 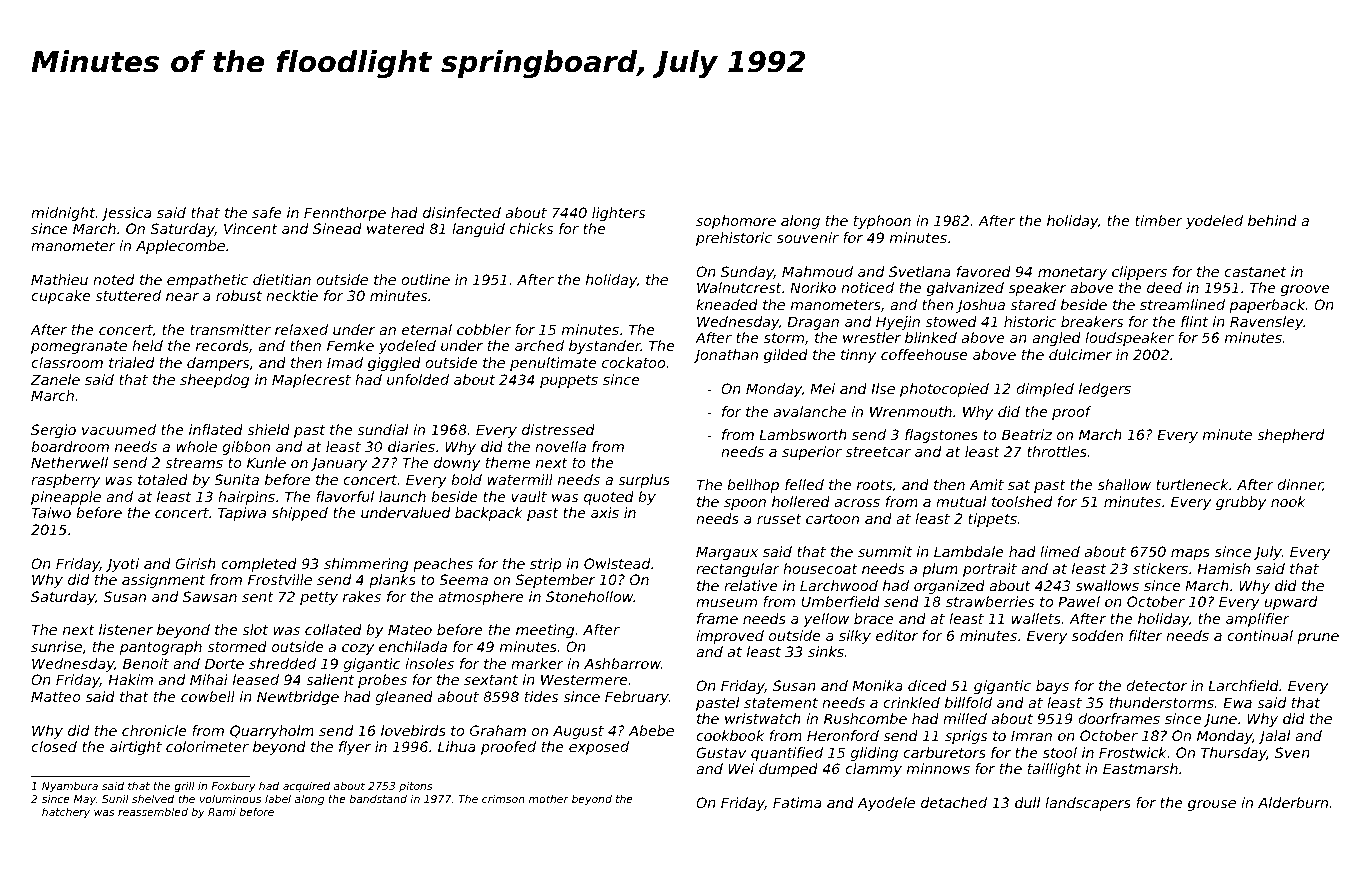 What do you see at coordinates (584, 679) in the screenshot?
I see `Westermere` at bounding box center [584, 679].
